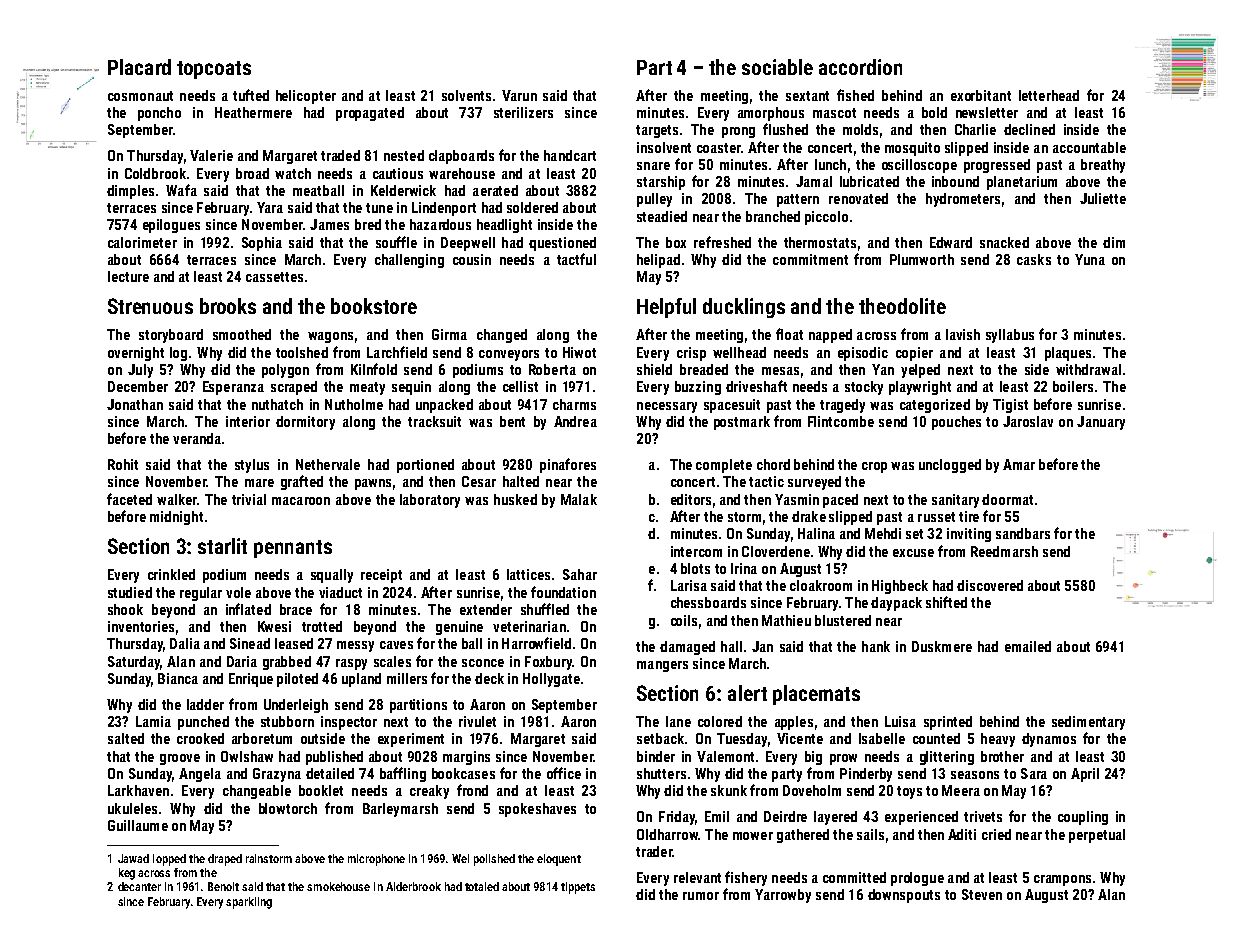  Describe the element at coordinates (140, 96) in the screenshot. I see `cosmonaut` at that location.
